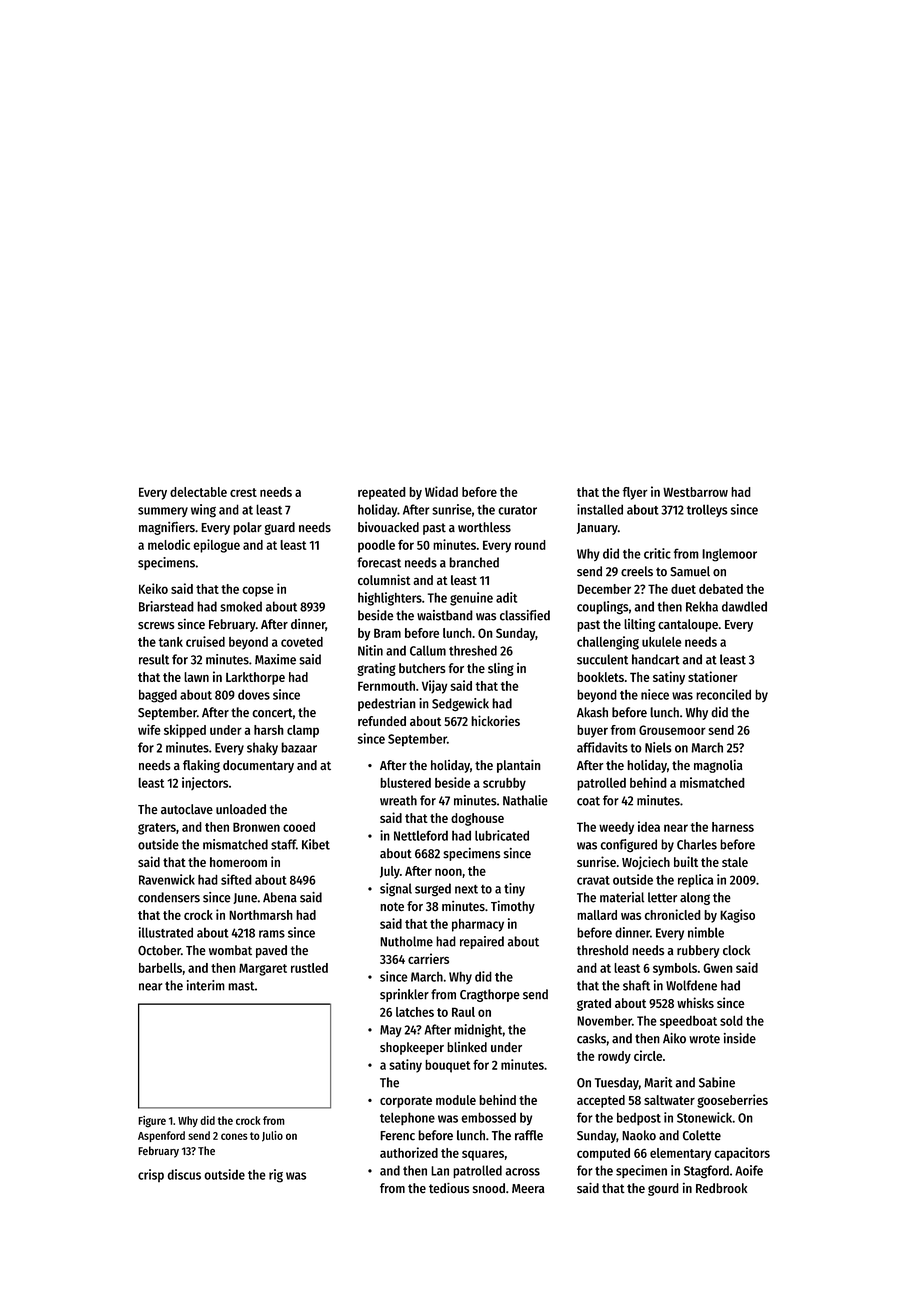  What do you see at coordinates (449, 1188) in the screenshot?
I see `tedious` at bounding box center [449, 1188].
